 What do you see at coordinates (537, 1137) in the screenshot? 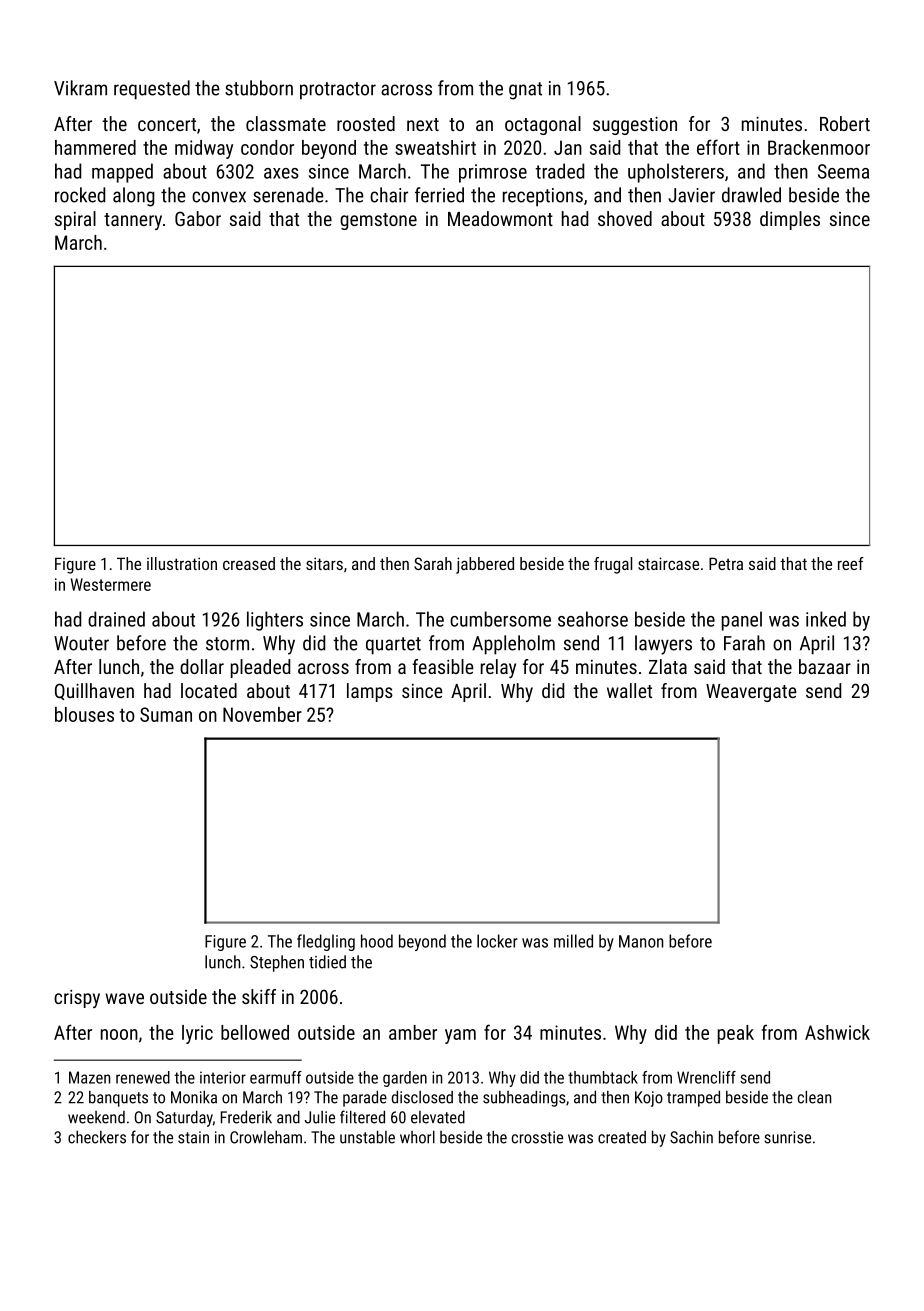
I see `crosstie` at bounding box center [537, 1137].
